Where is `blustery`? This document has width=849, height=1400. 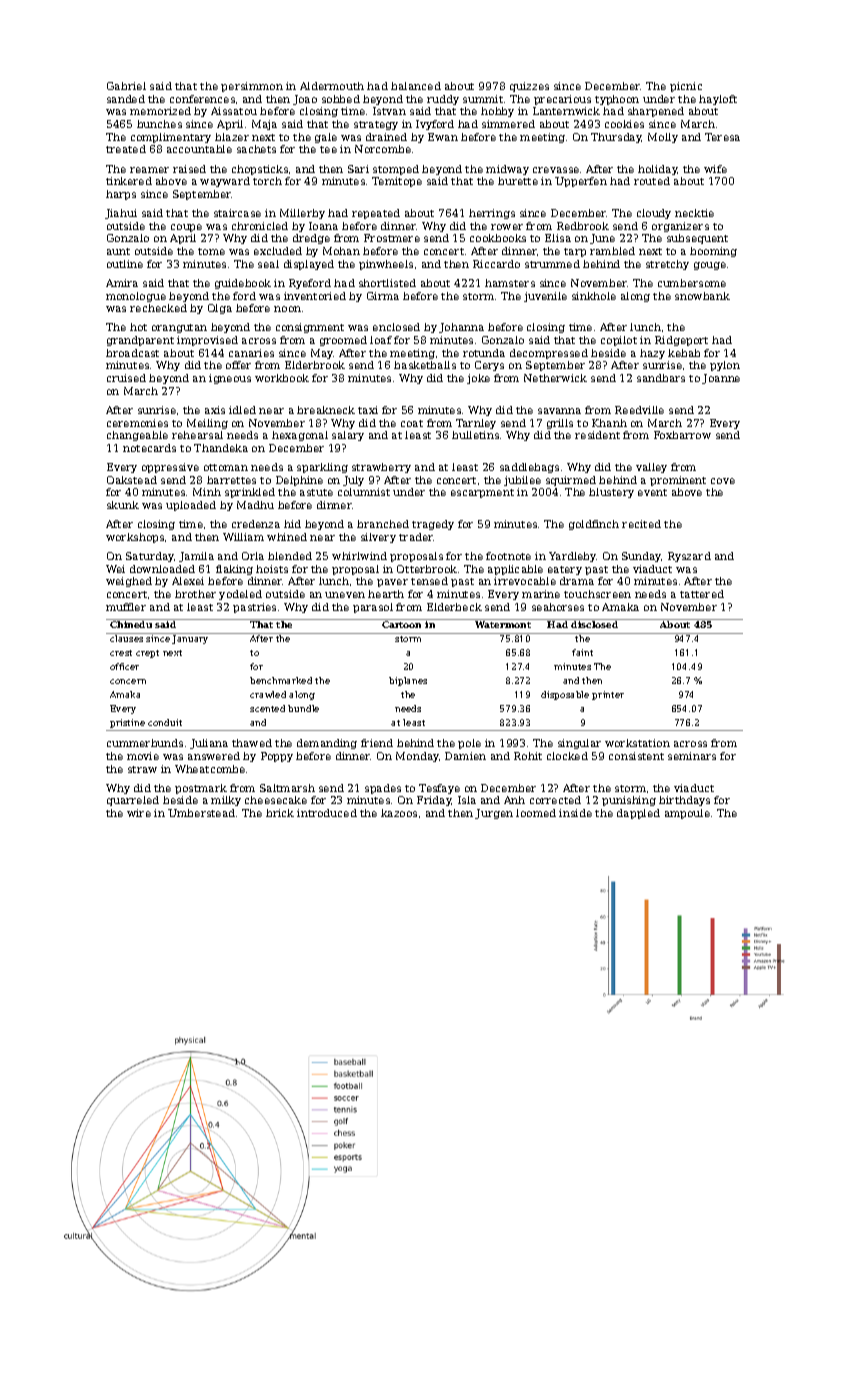
blustery is located at coordinates (611, 493).
